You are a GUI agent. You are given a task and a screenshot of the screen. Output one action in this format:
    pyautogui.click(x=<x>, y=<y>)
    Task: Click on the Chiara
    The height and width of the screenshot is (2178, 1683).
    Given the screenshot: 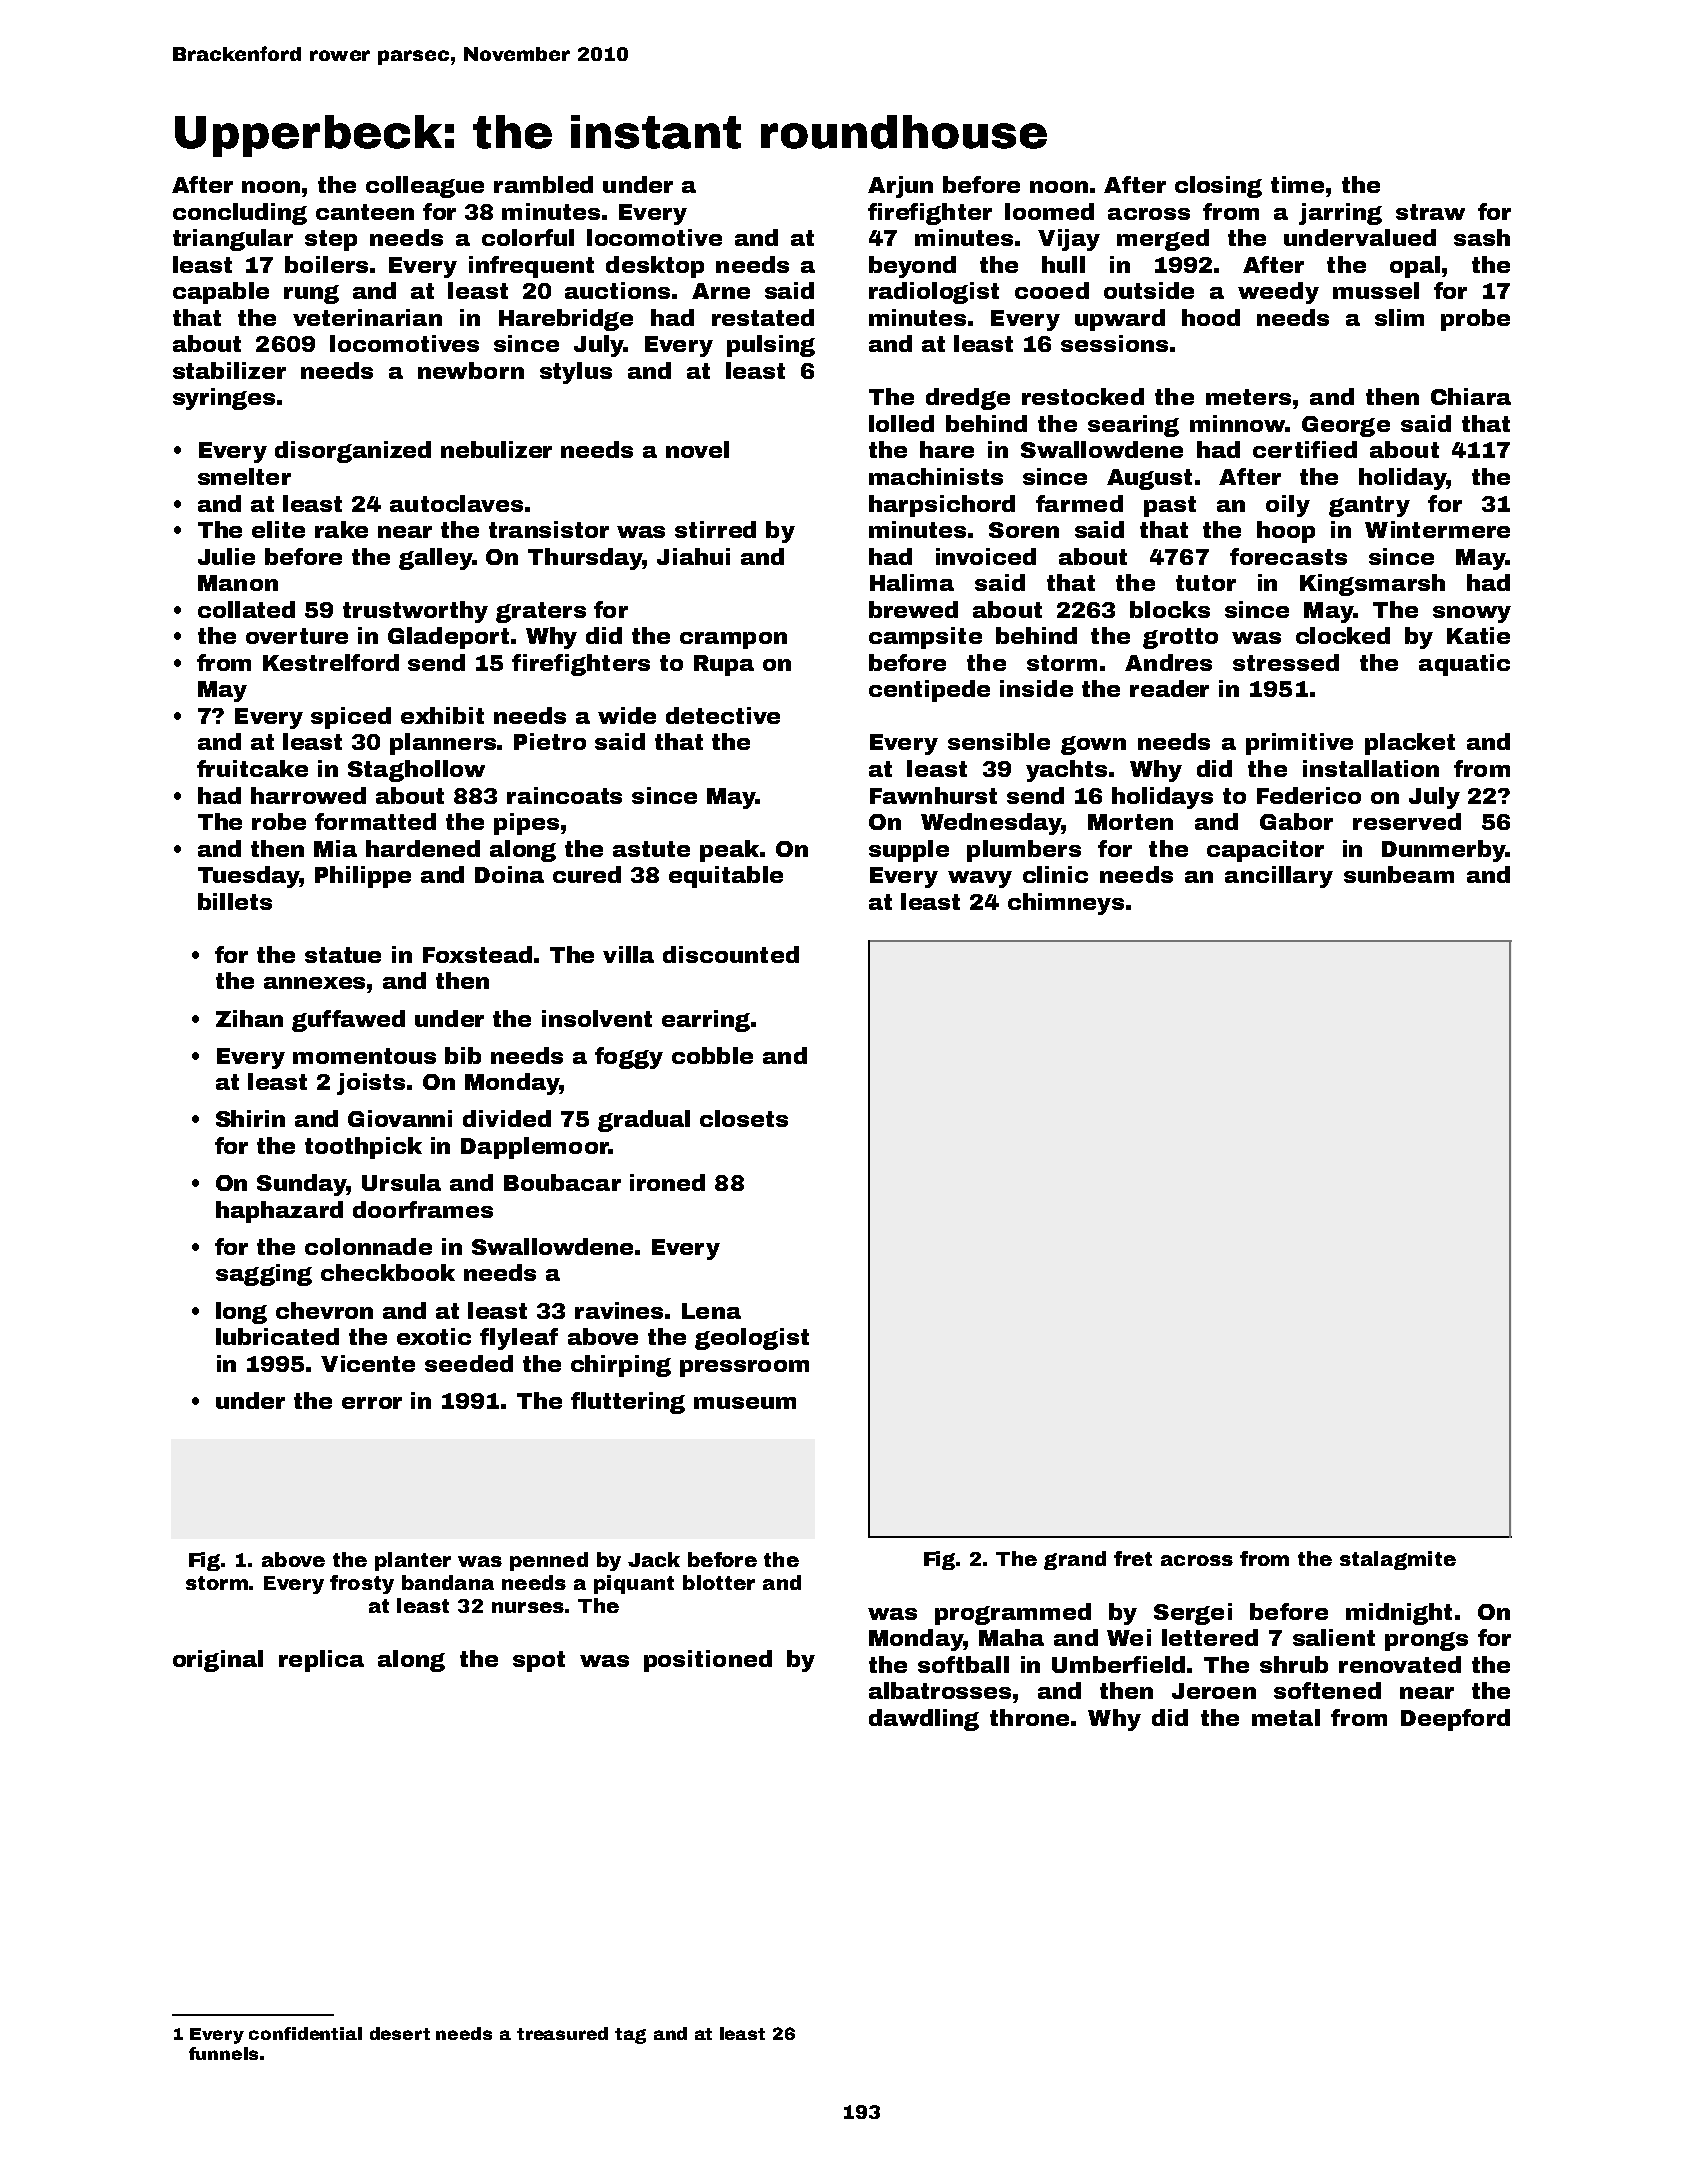 What is the action you would take?
    pyautogui.click(x=1471, y=396)
